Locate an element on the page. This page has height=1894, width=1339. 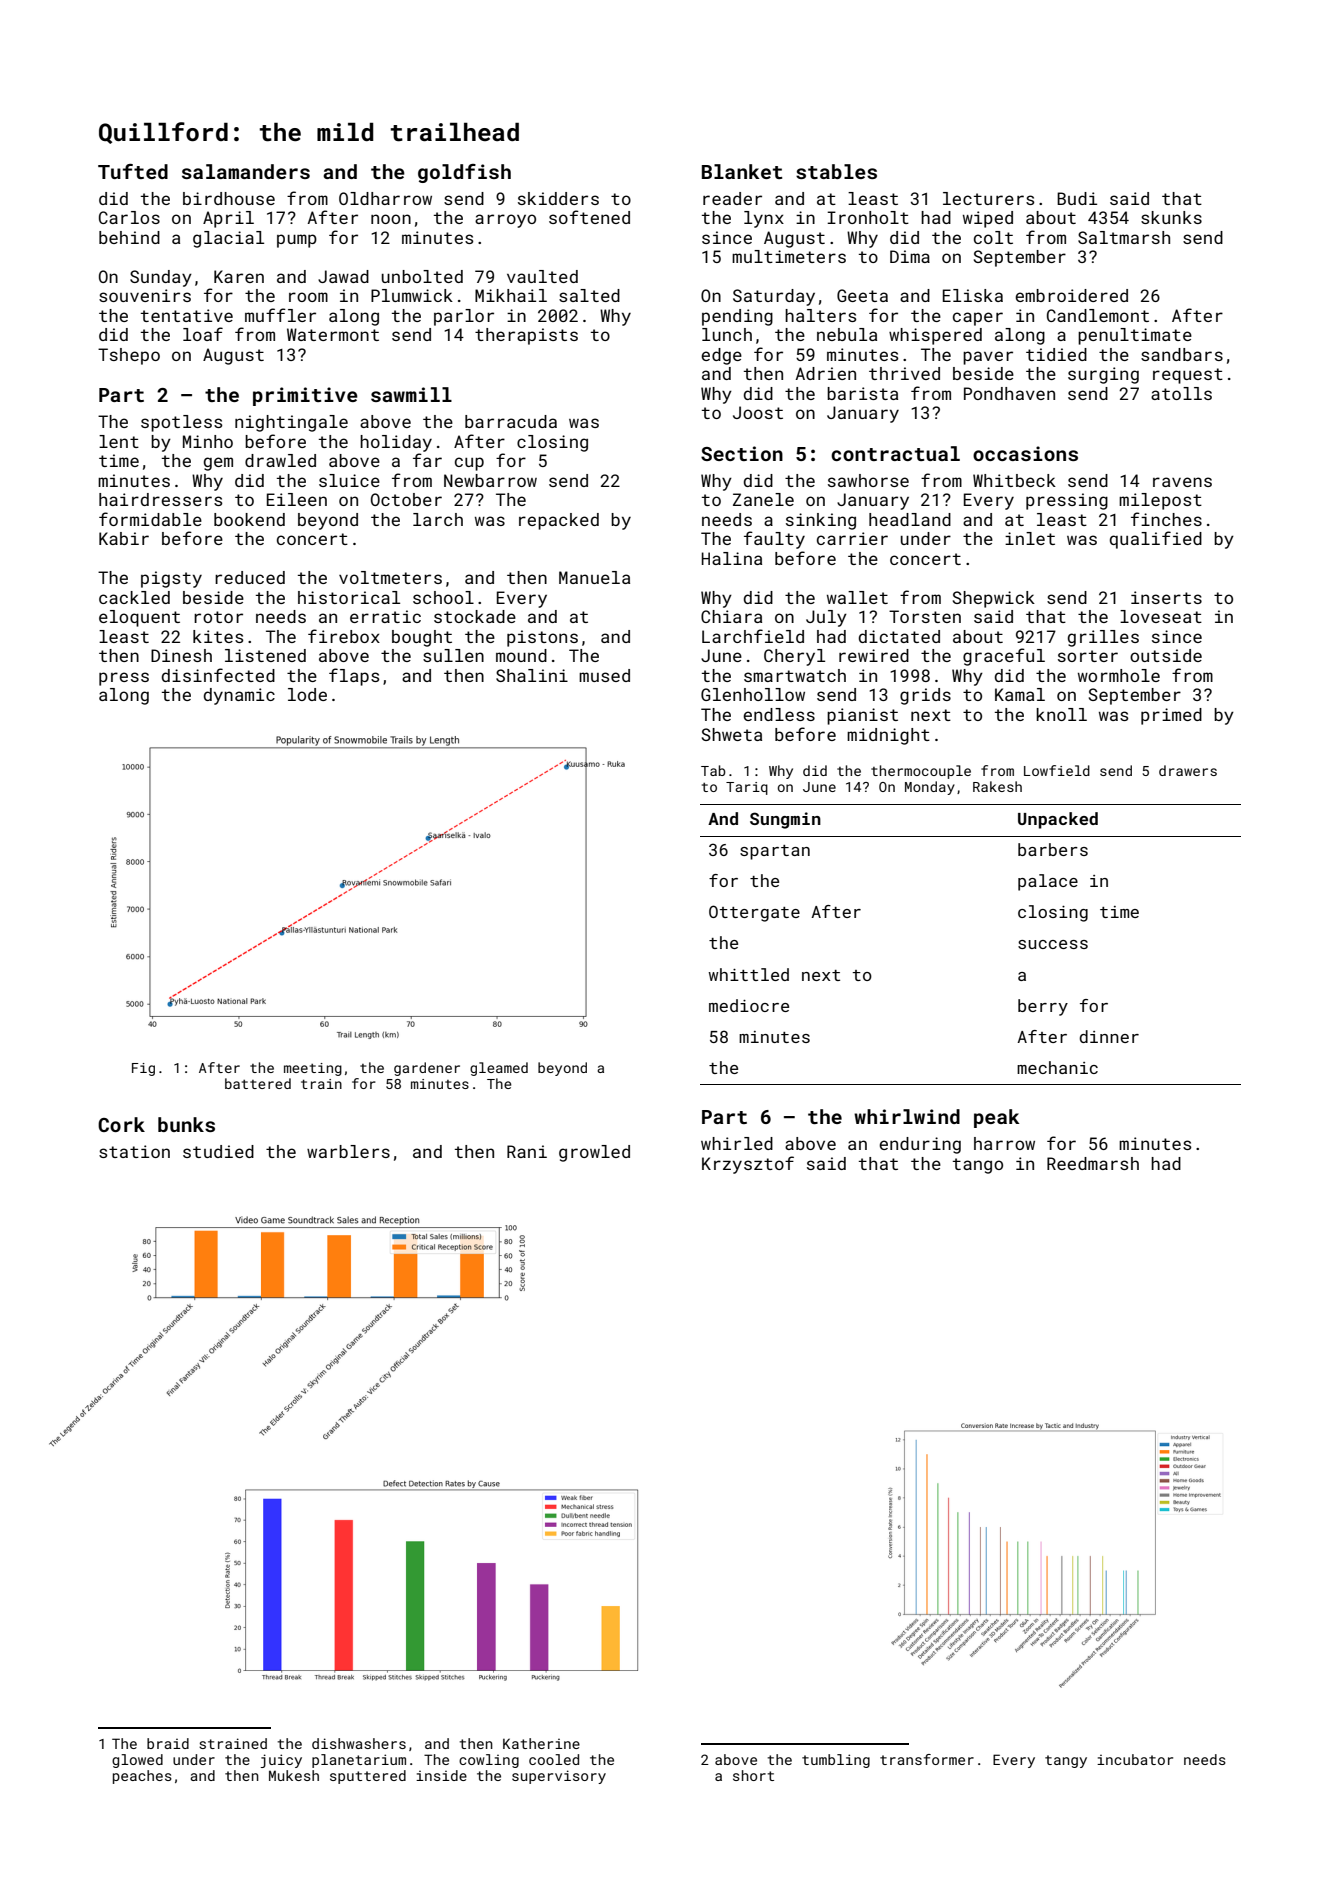
edge is located at coordinates (721, 356).
